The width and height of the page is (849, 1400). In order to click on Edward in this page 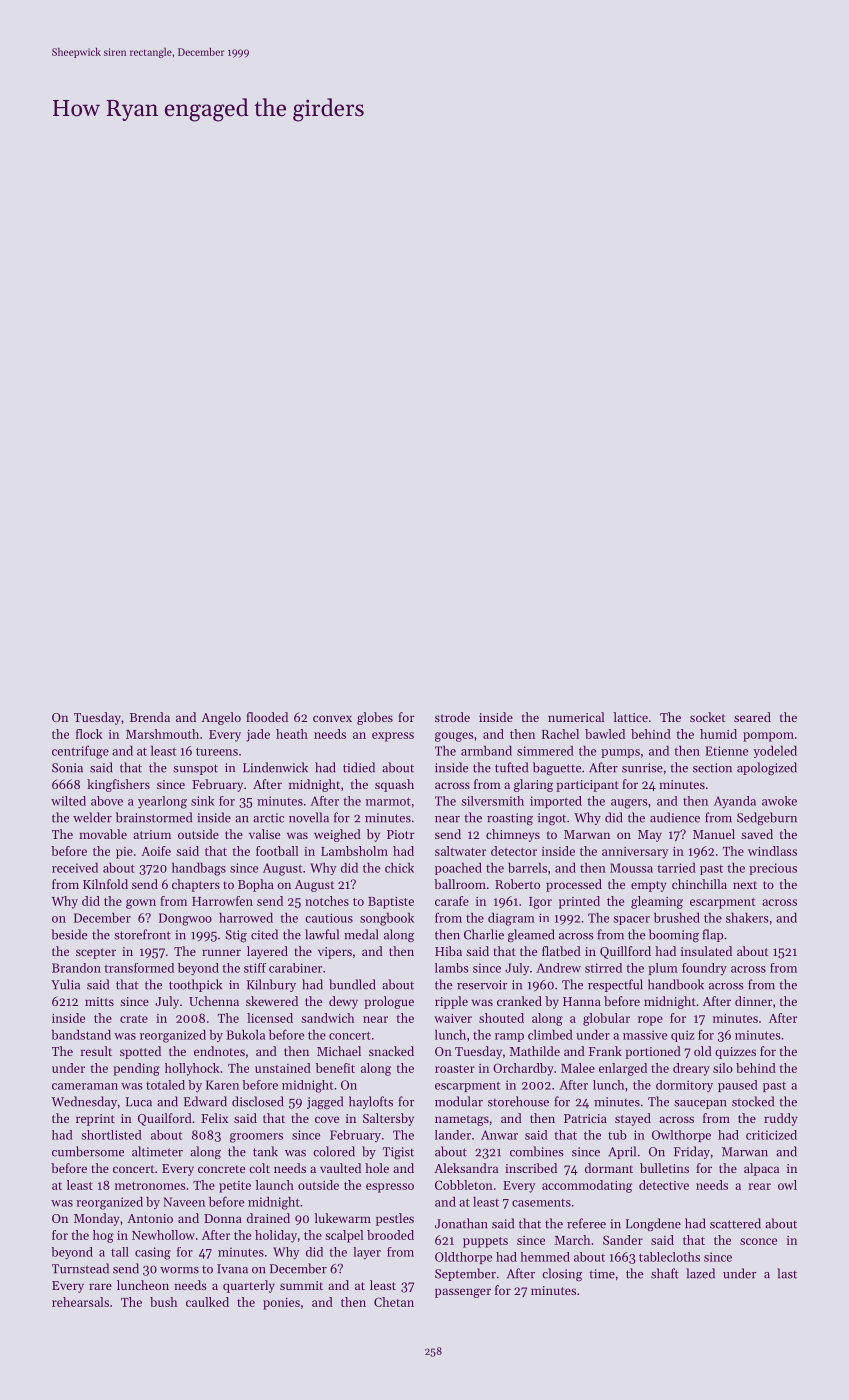, I will do `click(205, 1101)`.
